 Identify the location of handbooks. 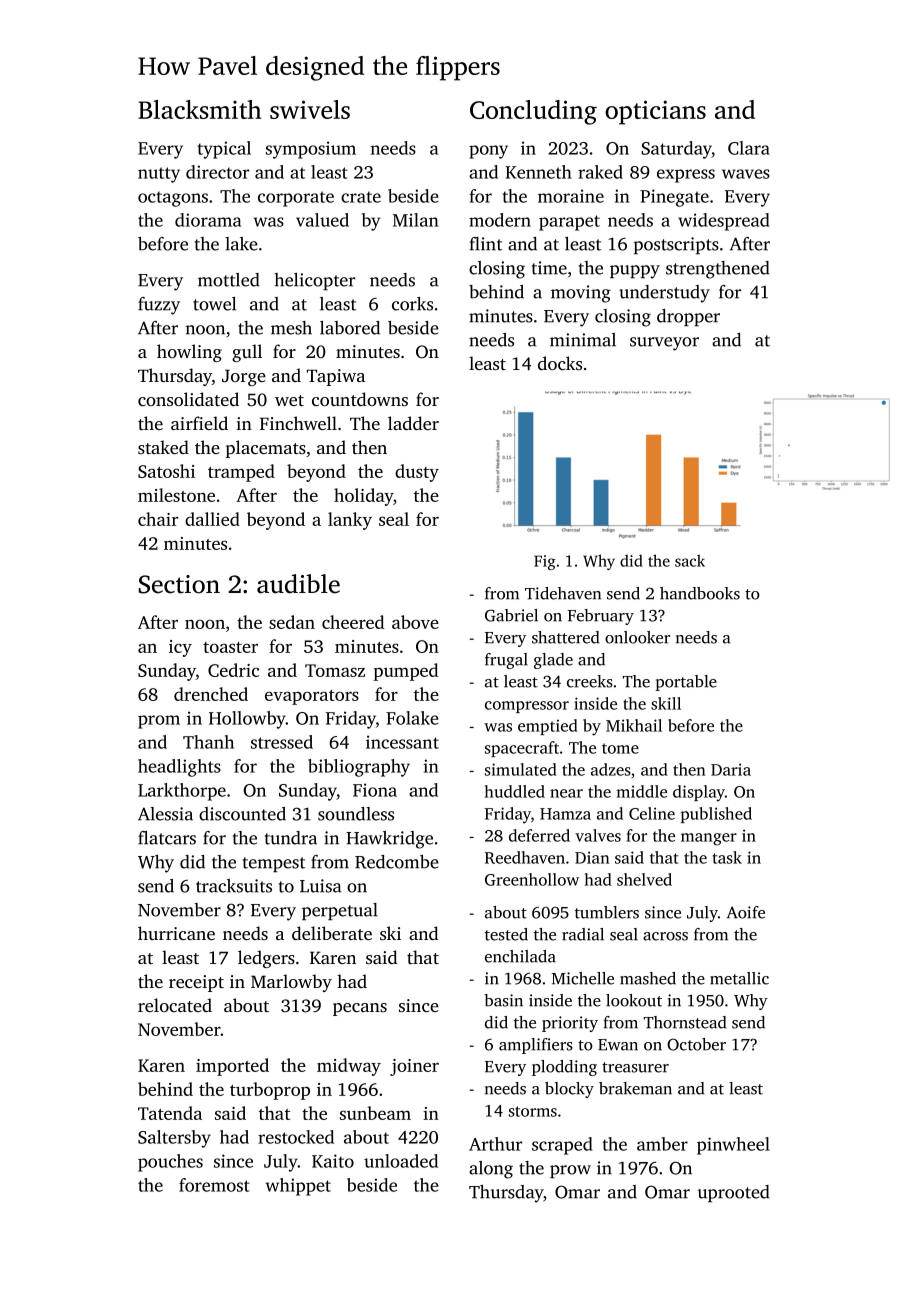
(700, 593).
